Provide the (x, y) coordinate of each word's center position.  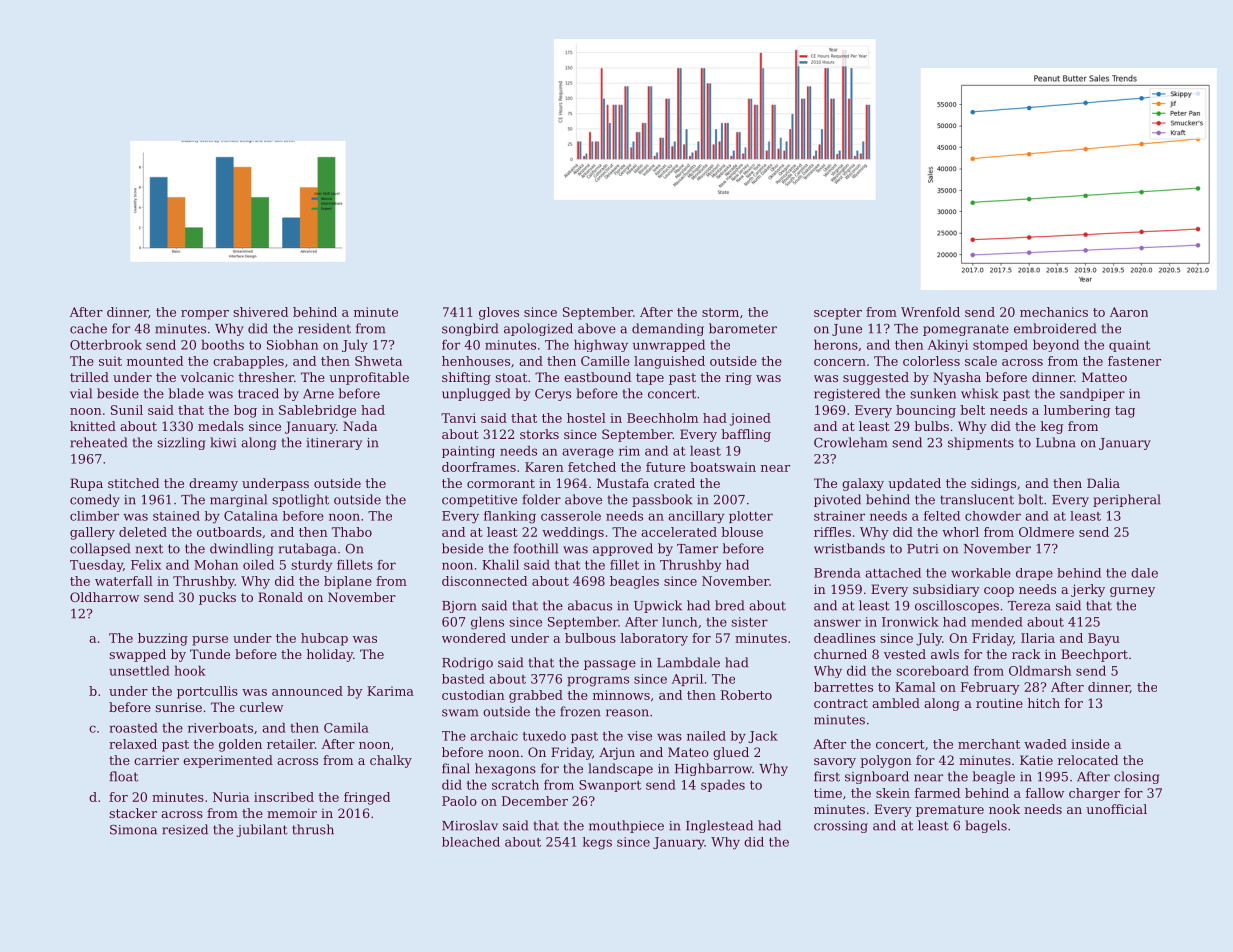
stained (176, 516)
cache (88, 328)
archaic (494, 736)
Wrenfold (930, 312)
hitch (1044, 703)
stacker (133, 813)
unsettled (139, 670)
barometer (743, 328)
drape (1034, 574)
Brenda (837, 573)
